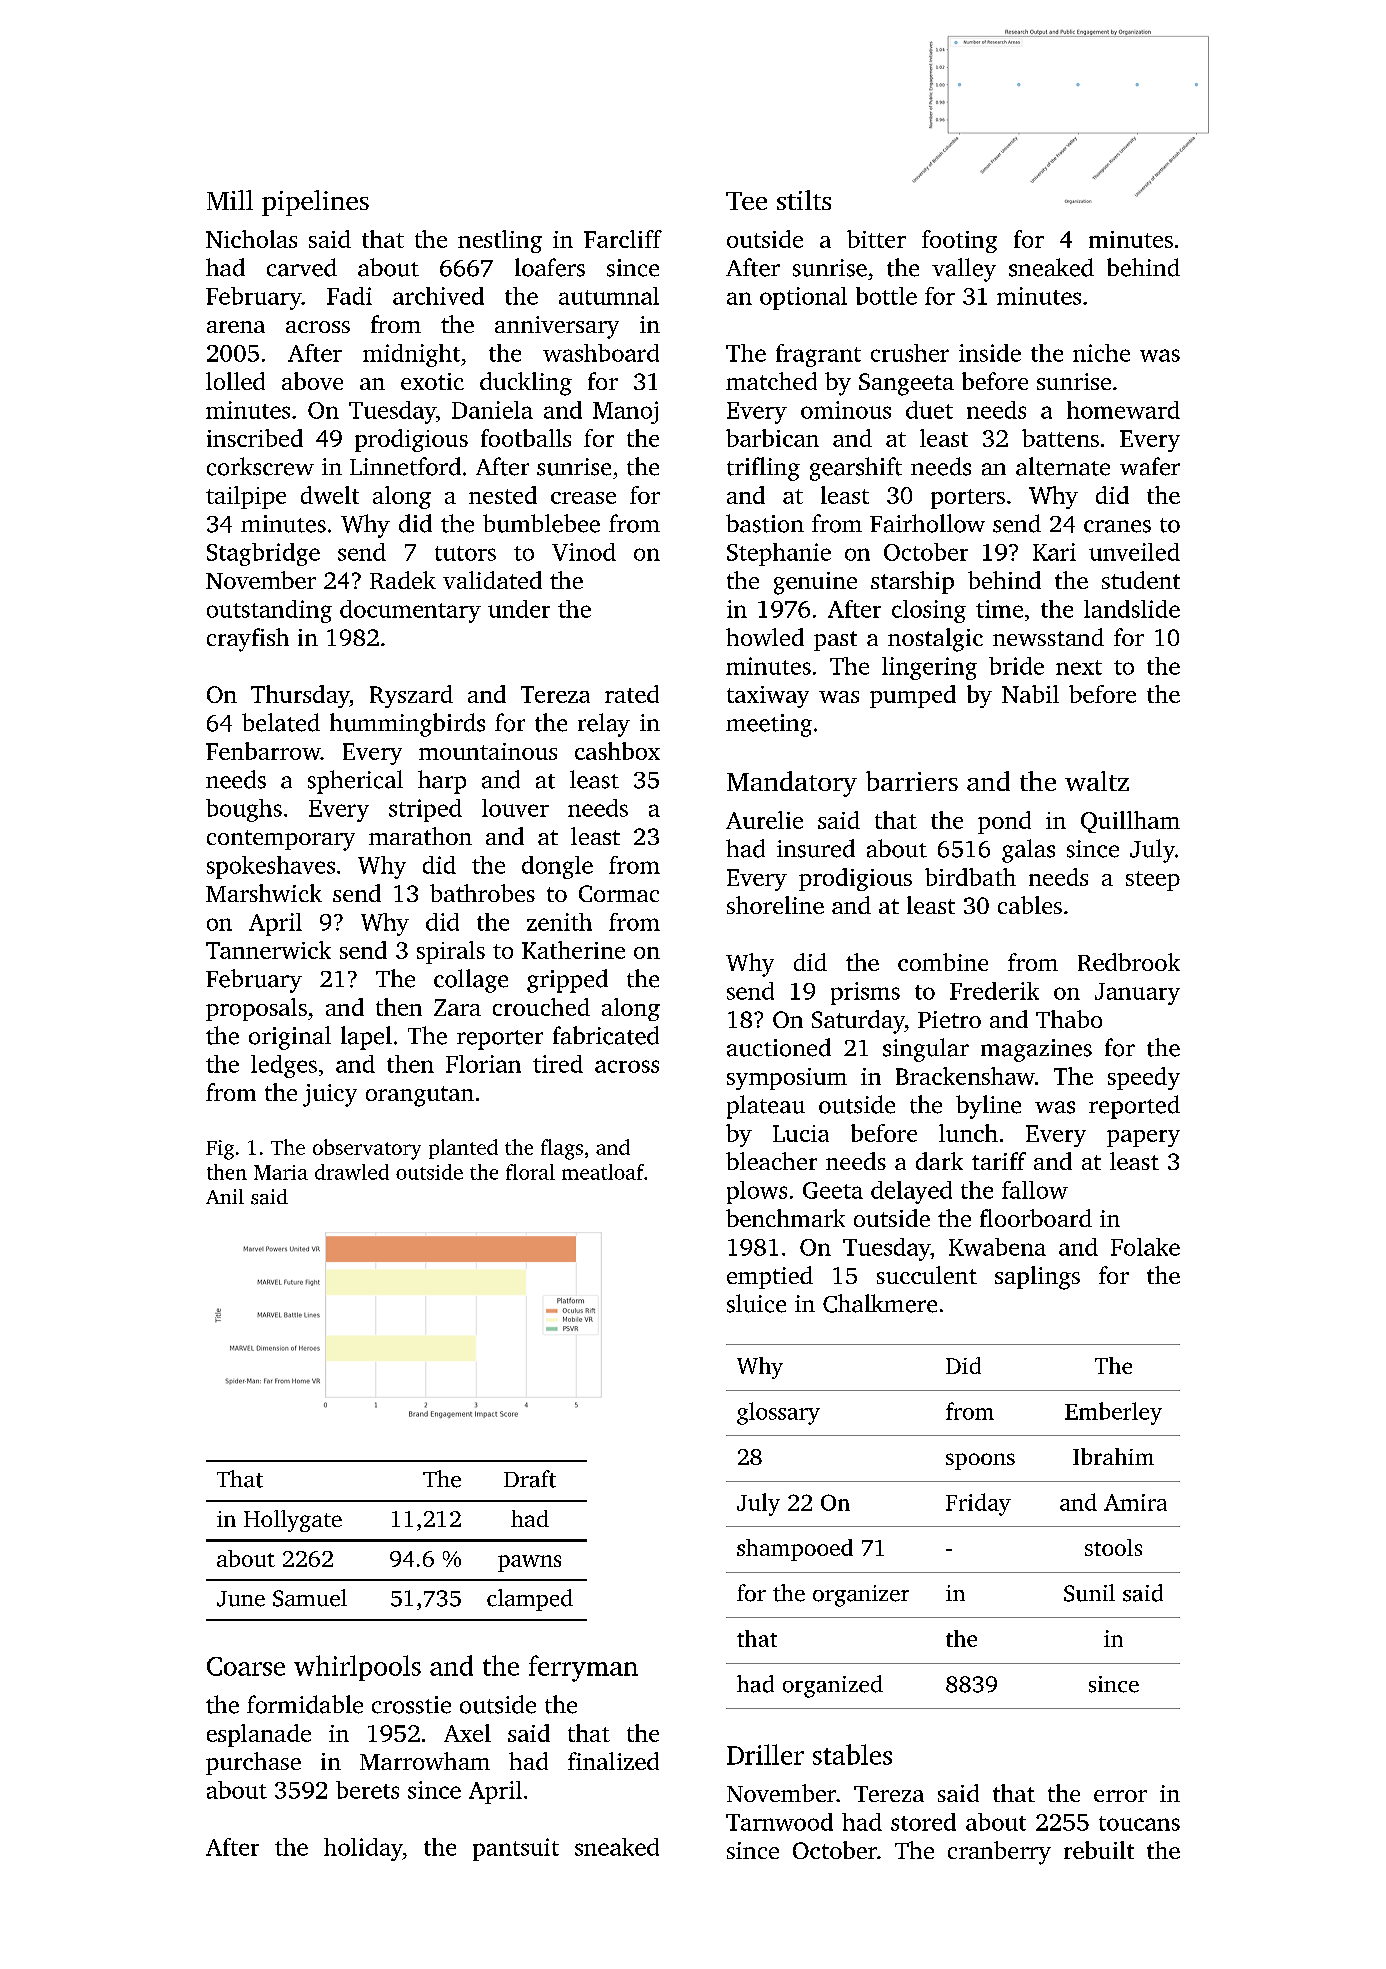 The width and height of the image is (1386, 1969). Describe the element at coordinates (253, 1763) in the image. I see `purchase` at that location.
